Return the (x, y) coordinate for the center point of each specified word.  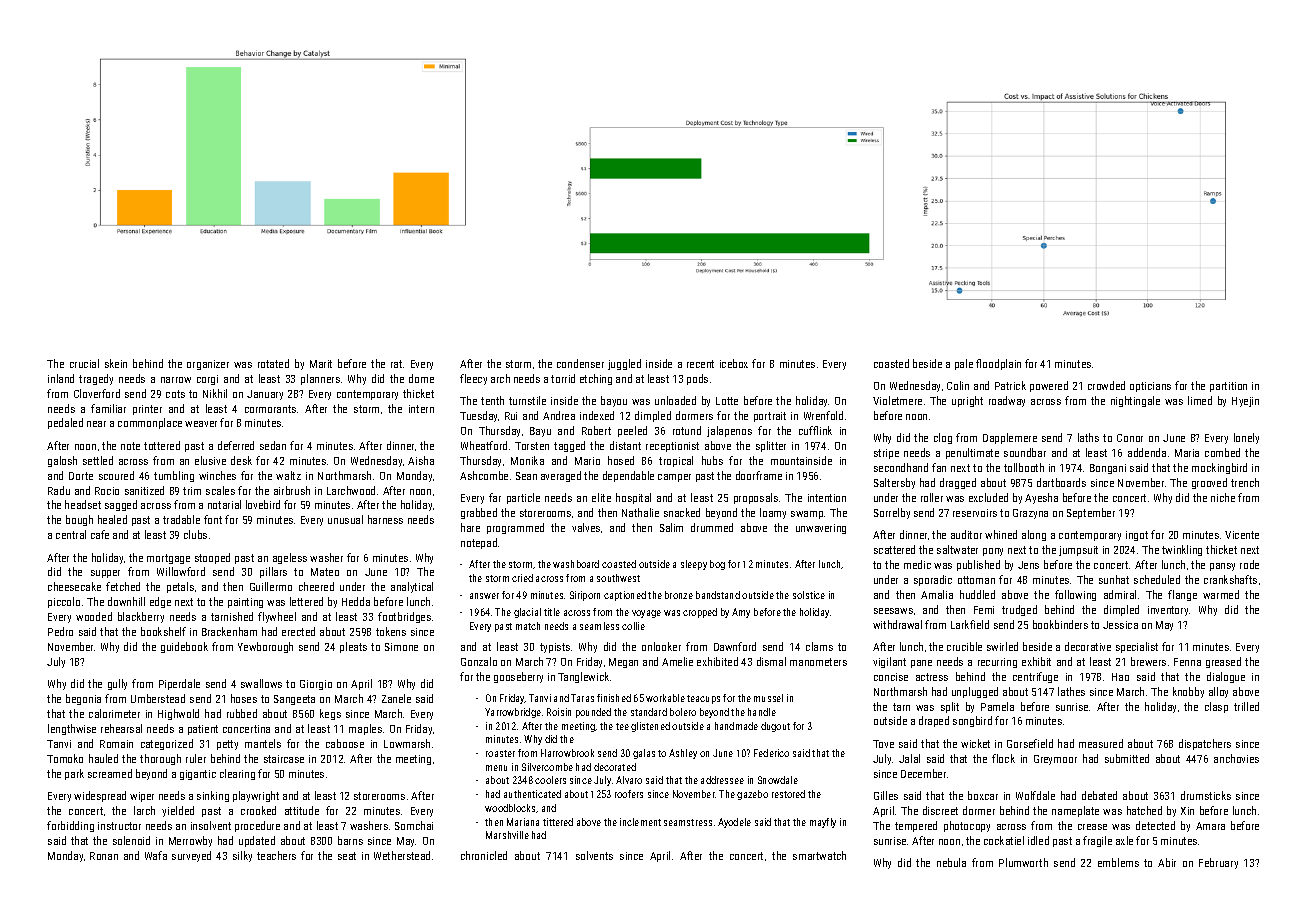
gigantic (198, 775)
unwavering (821, 529)
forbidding (70, 826)
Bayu (540, 432)
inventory (1168, 611)
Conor (1130, 438)
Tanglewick (583, 677)
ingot (1137, 536)
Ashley (683, 754)
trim (192, 491)
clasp (1216, 707)
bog (717, 565)
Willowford (181, 571)
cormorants (270, 409)
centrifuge (1035, 677)
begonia (83, 699)
